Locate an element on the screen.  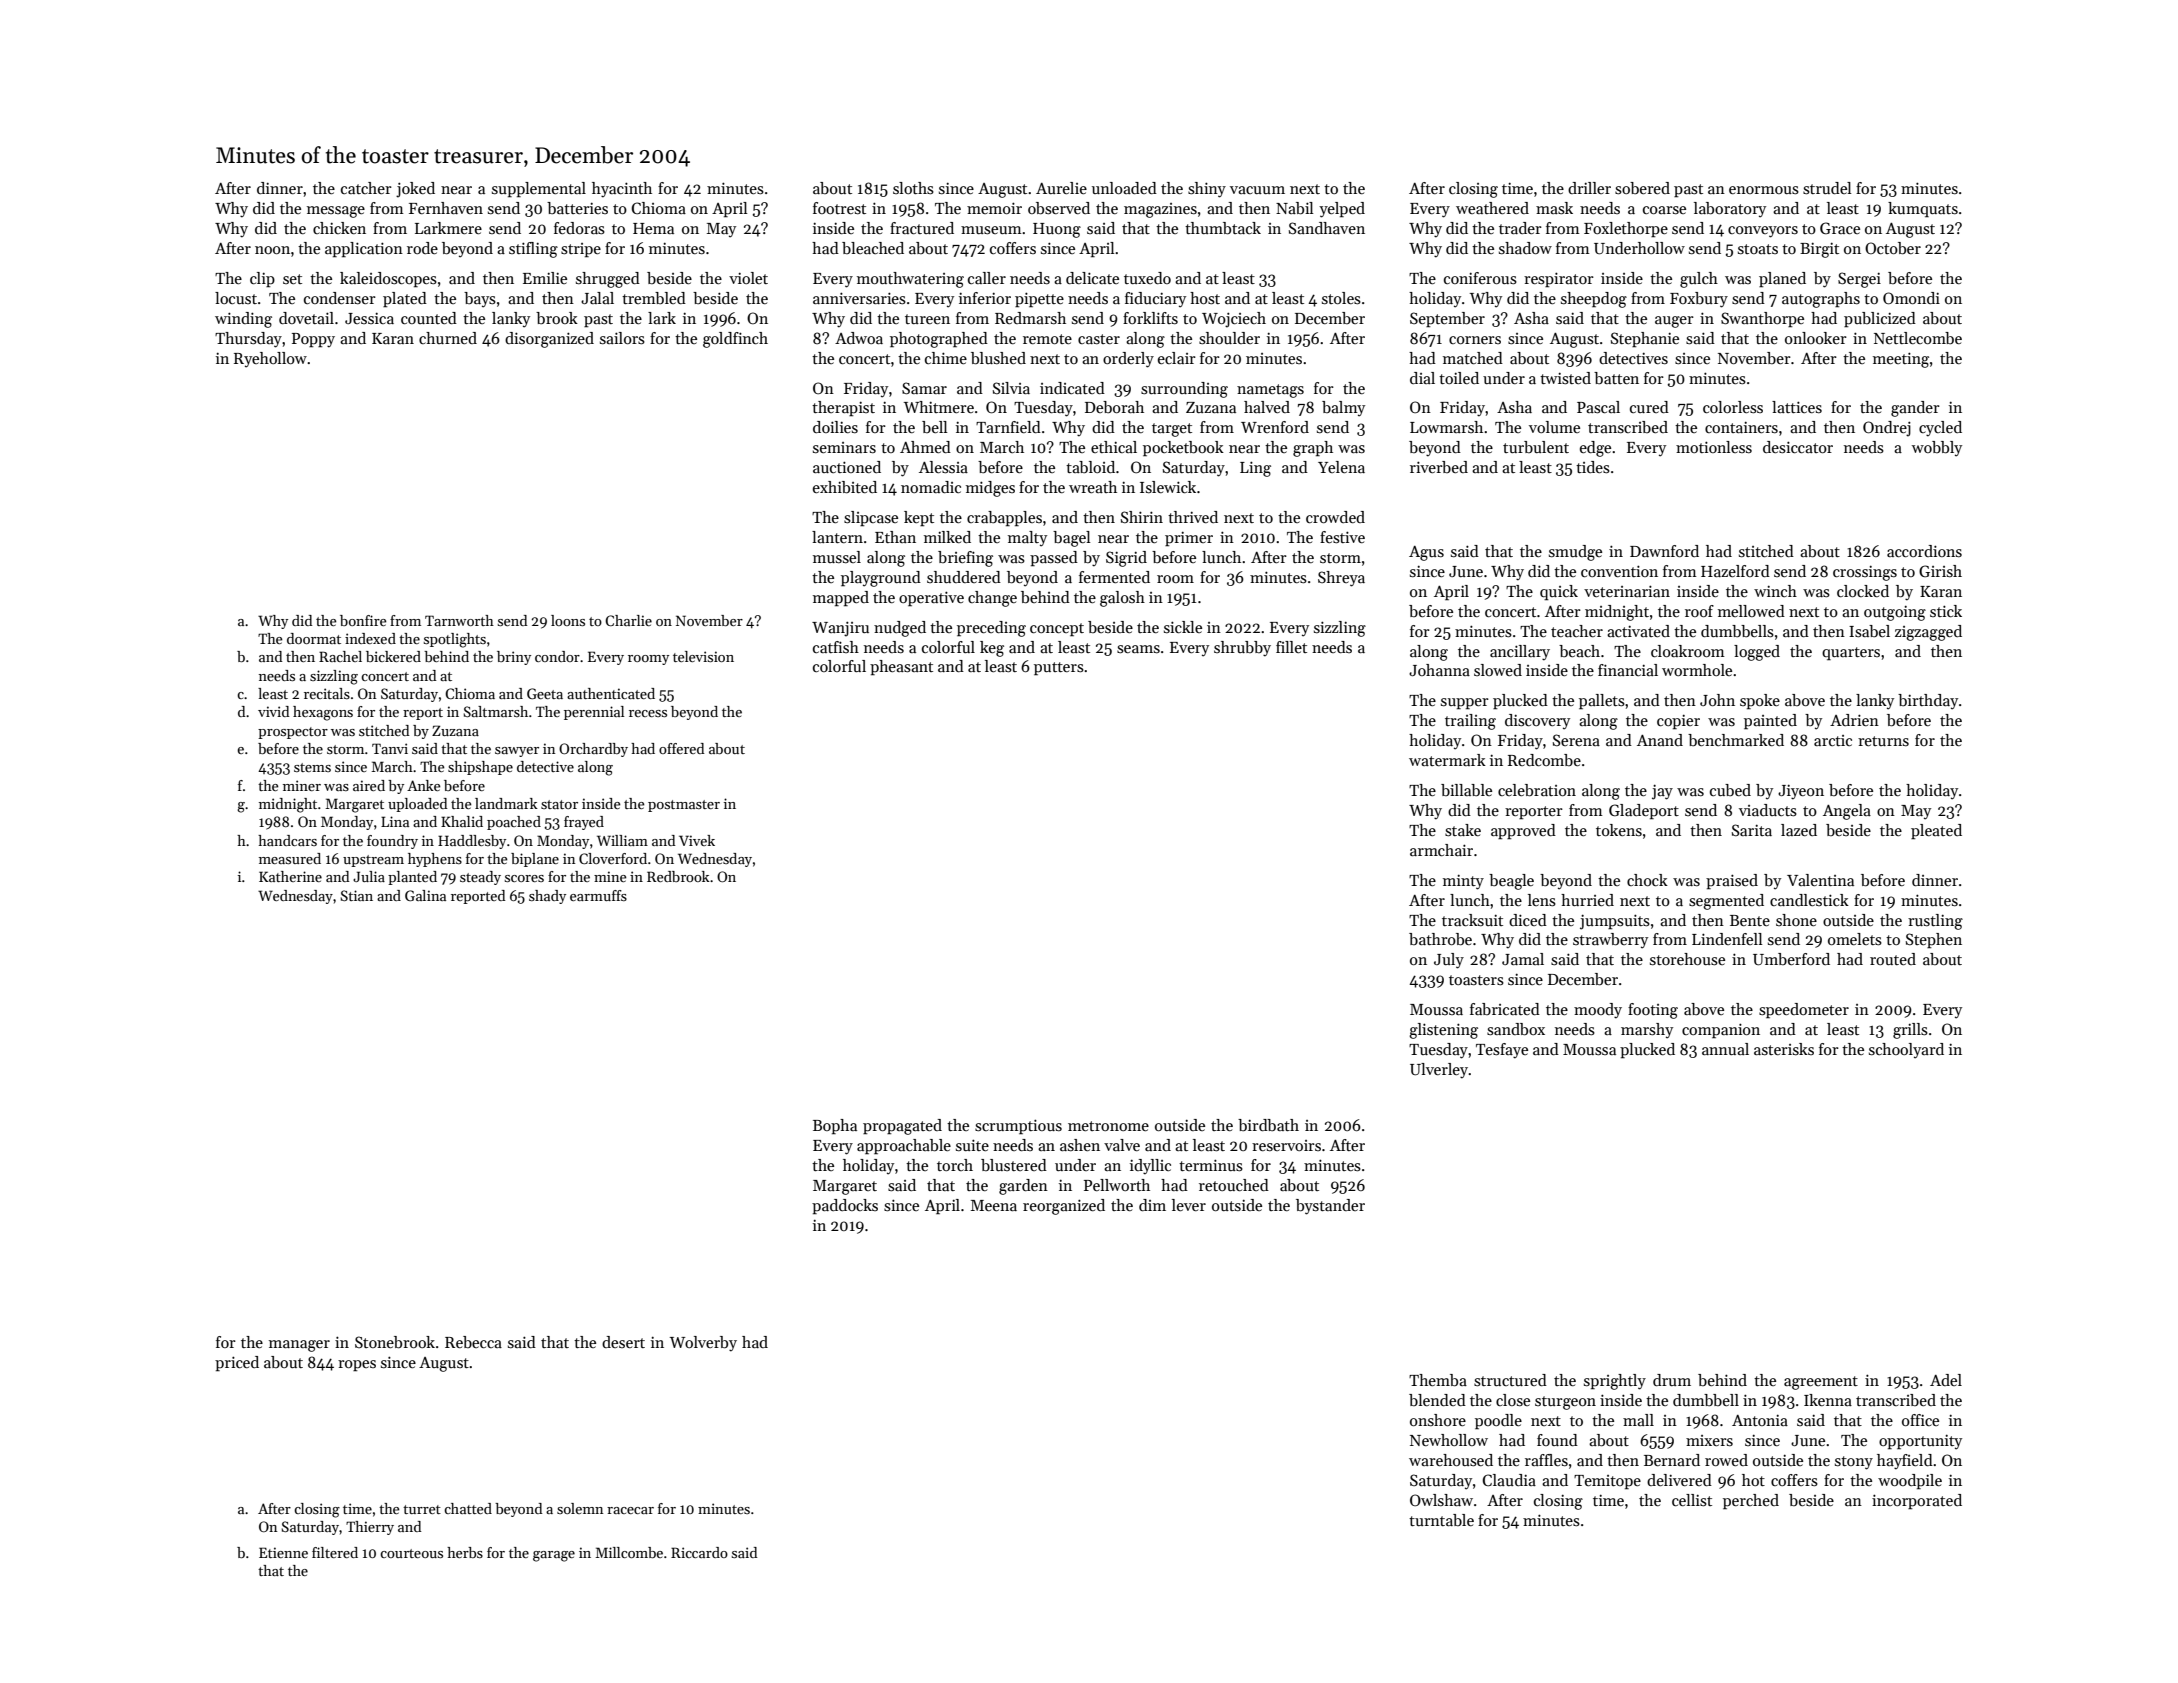
catfish is located at coordinates (836, 647).
